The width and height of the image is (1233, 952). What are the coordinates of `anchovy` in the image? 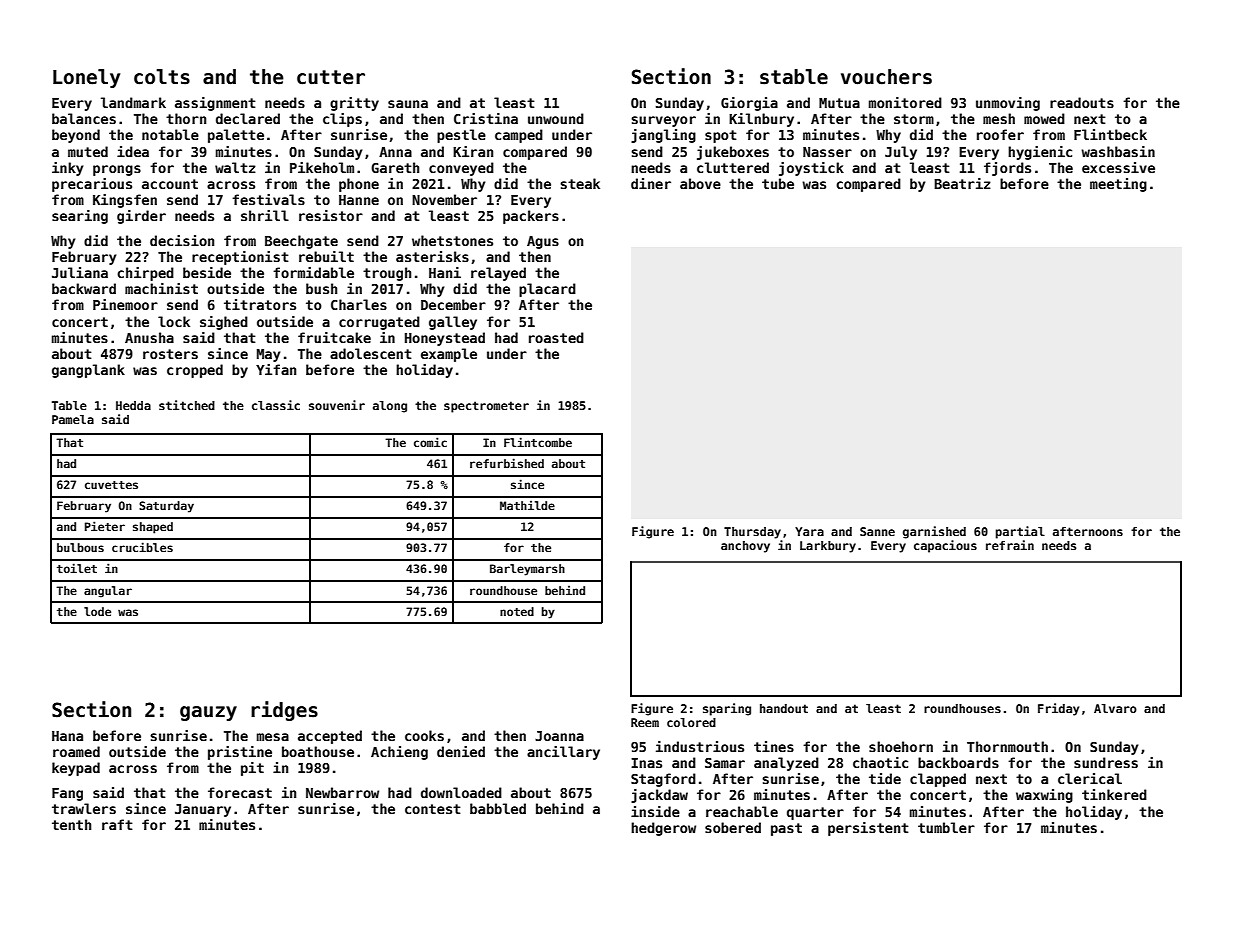 It's located at (745, 547).
